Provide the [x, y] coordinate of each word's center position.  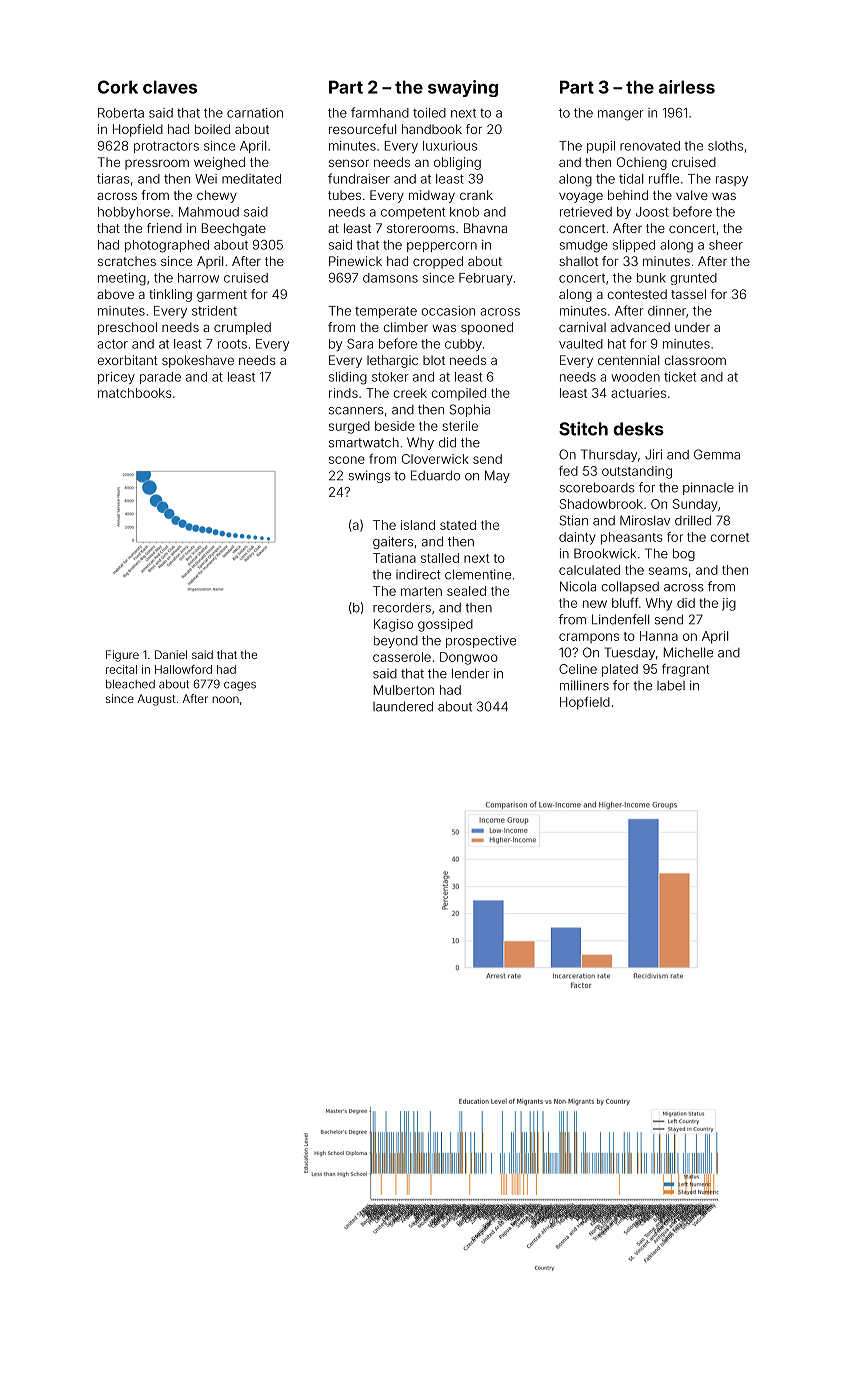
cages [240, 686]
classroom [695, 360]
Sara [360, 344]
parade [160, 378]
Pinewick [355, 261]
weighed [219, 163]
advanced [640, 327]
